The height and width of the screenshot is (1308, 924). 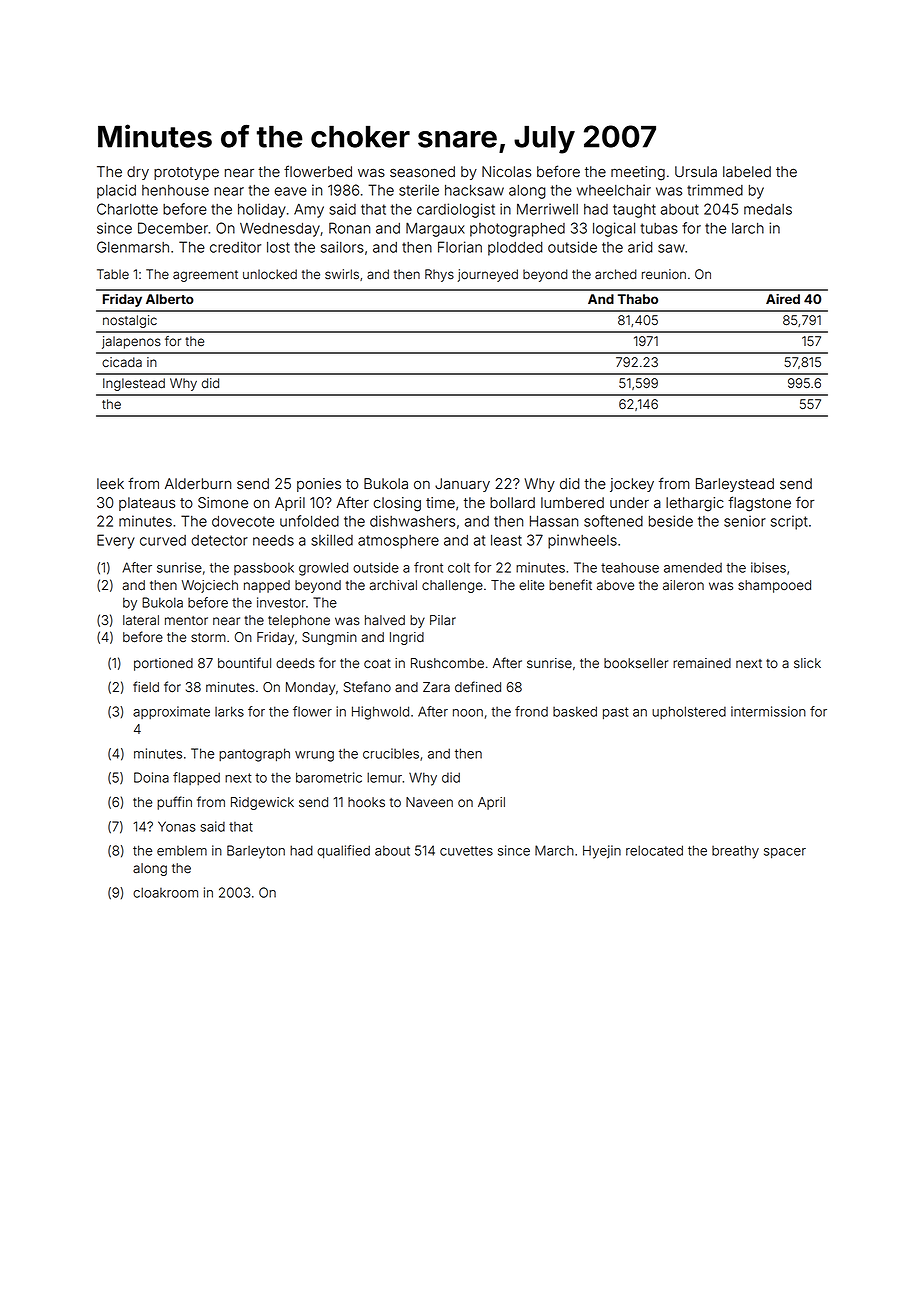 What do you see at coordinates (146, 686) in the screenshot?
I see `field` at bounding box center [146, 686].
